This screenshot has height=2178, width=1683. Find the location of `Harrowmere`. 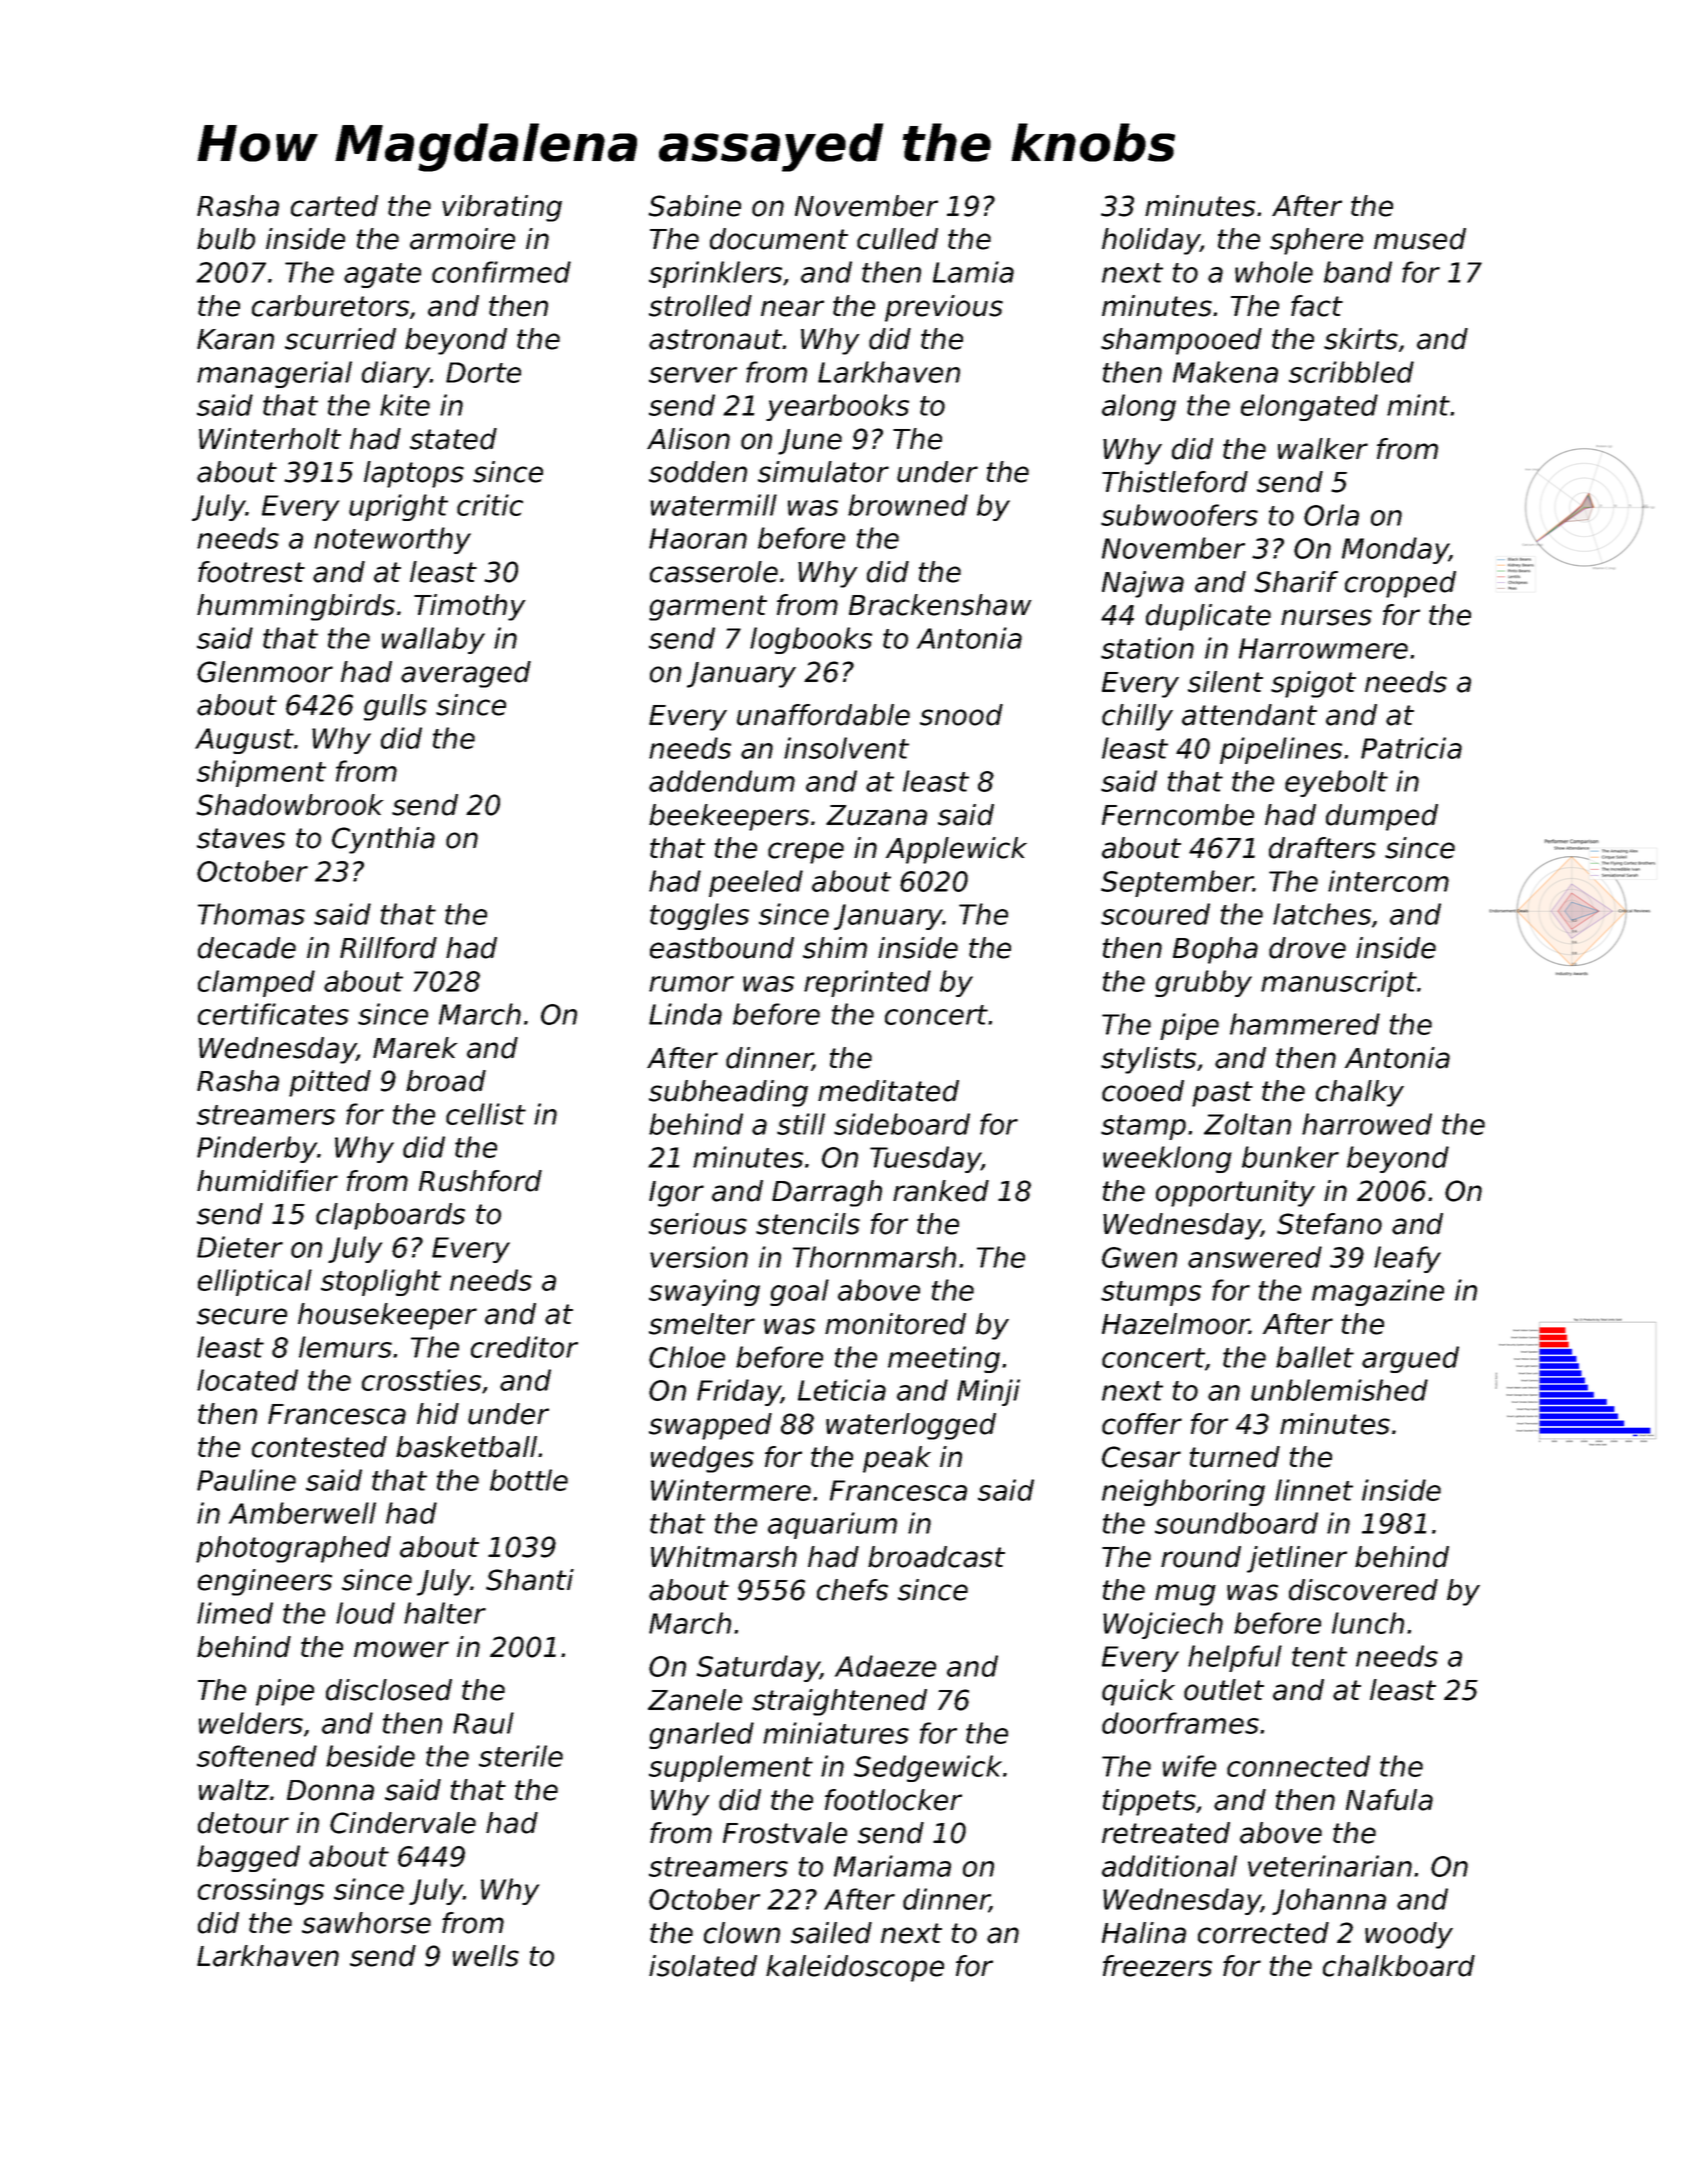

Harrowmere is located at coordinates (1323, 648).
